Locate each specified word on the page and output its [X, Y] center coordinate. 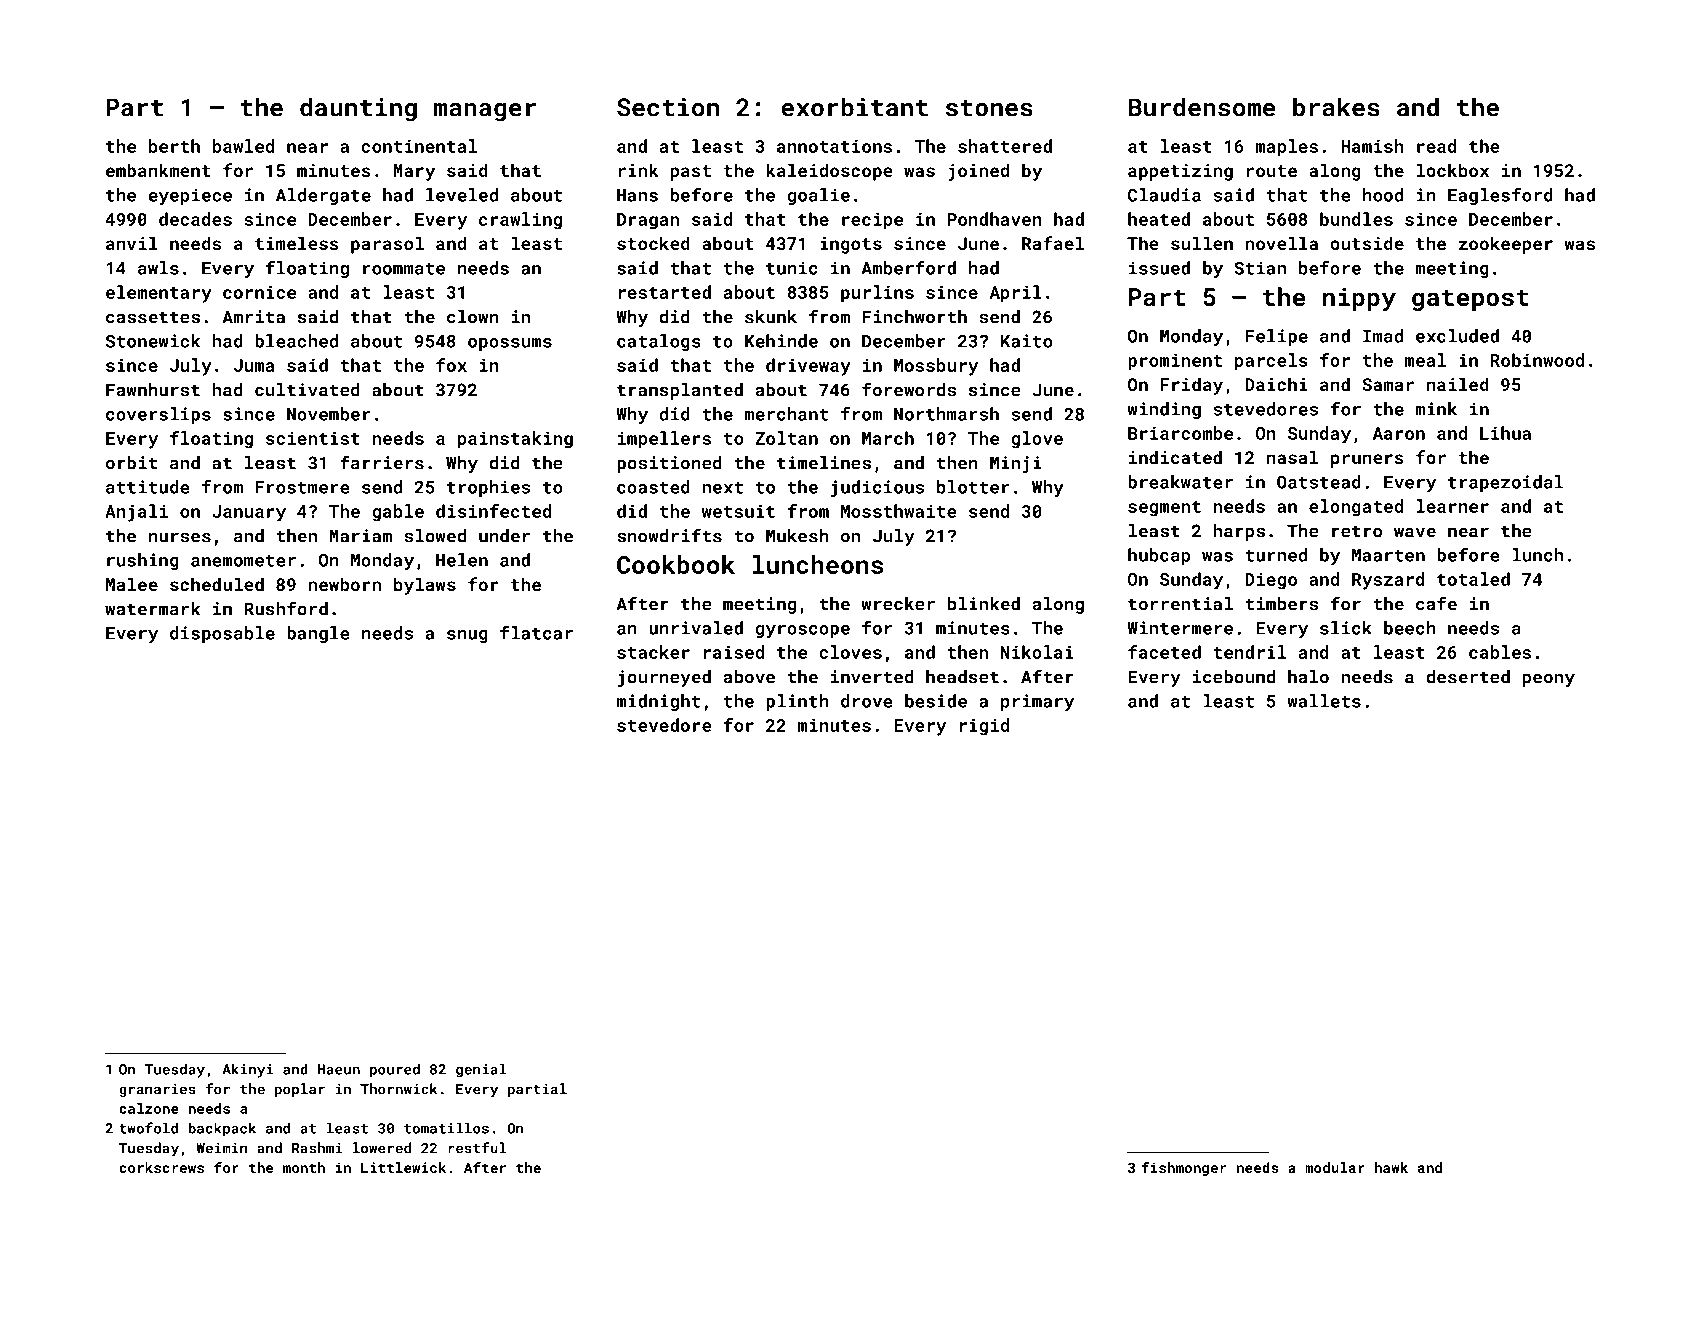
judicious [877, 489]
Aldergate [323, 196]
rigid [984, 727]
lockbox [1452, 170]
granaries [157, 1090]
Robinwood [1537, 360]
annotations [834, 146]
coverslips [158, 415]
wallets [1324, 701]
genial [481, 1070]
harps [1239, 532]
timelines [824, 463]
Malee [132, 584]
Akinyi [248, 1070]
